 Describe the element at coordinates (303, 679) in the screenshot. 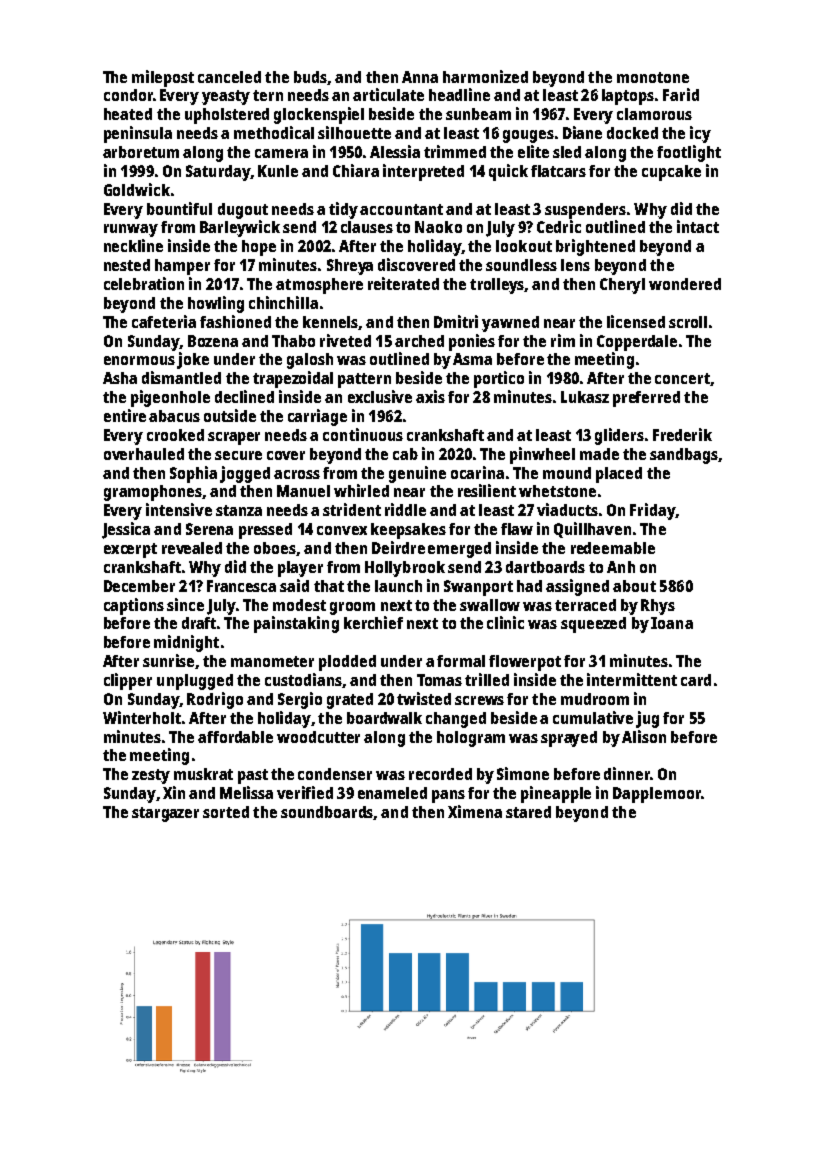

I see `custodians` at that location.
